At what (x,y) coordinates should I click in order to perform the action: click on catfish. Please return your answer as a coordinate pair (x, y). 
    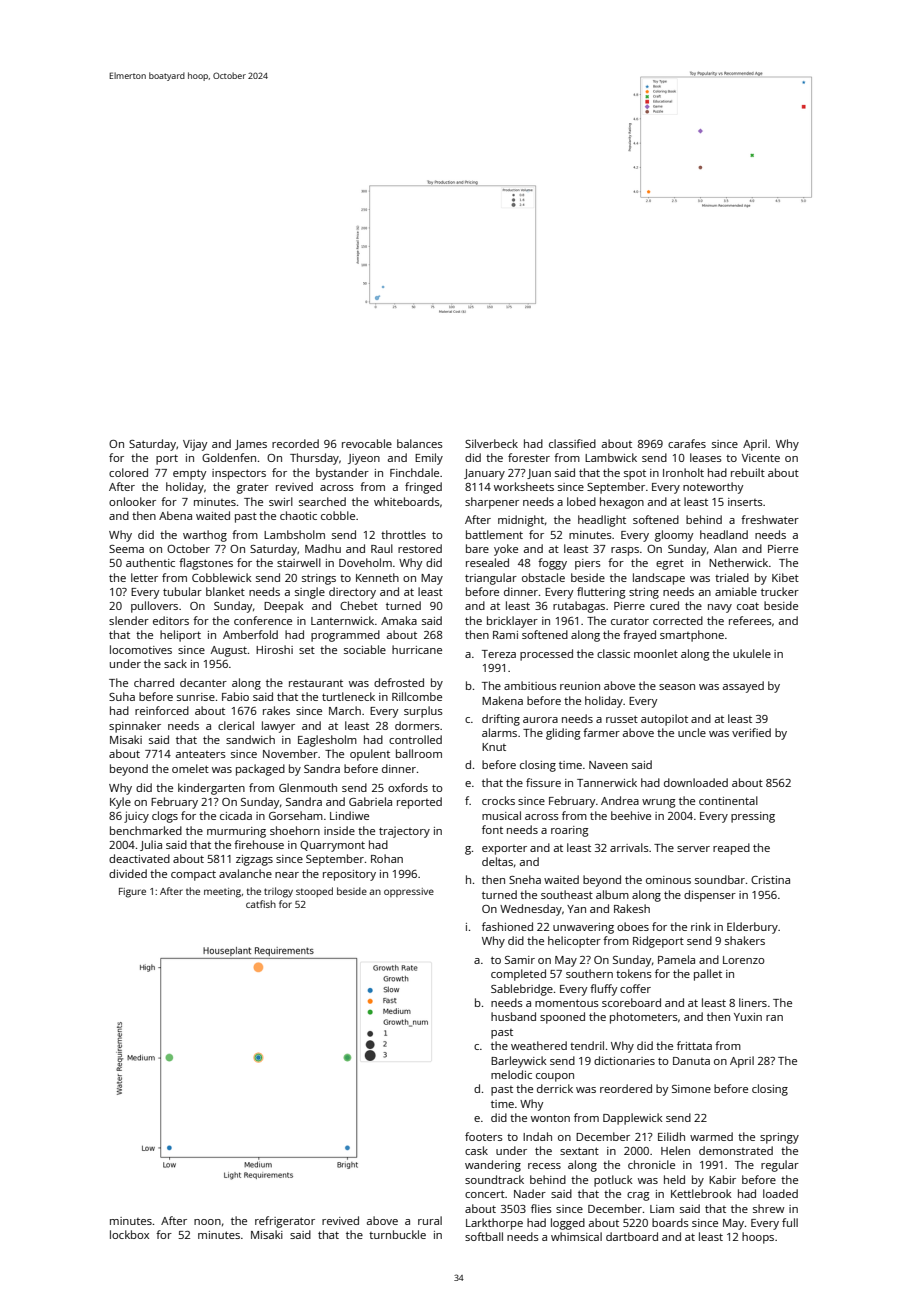
    Looking at the image, I should click on (261, 904).
